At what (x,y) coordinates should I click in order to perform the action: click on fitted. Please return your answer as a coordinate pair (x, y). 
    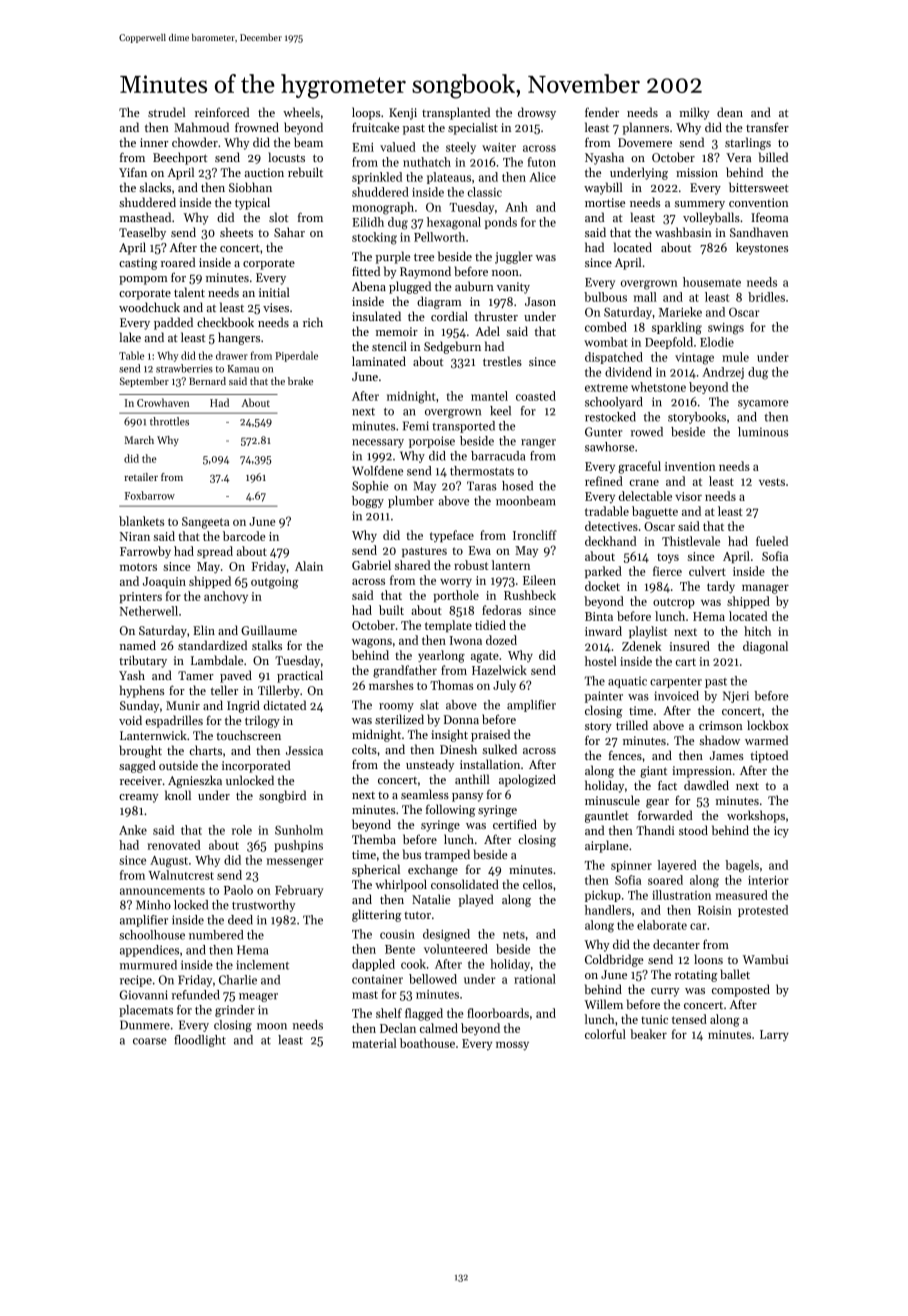
    Looking at the image, I should click on (366, 271).
